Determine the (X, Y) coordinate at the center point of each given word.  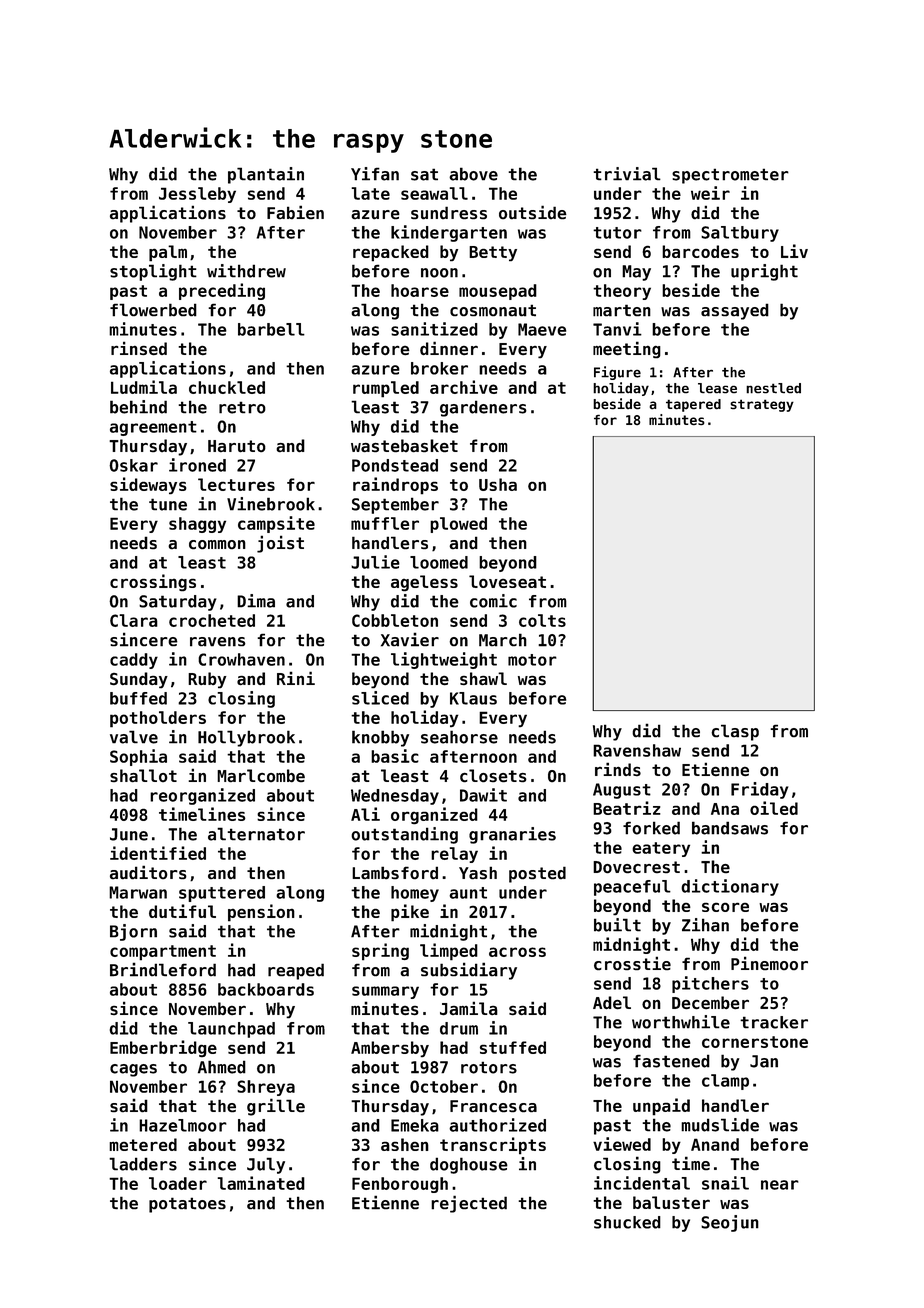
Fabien (295, 212)
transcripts (493, 1146)
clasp (735, 732)
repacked (391, 253)
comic (493, 601)
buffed (138, 698)
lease (717, 388)
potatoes (187, 1205)
